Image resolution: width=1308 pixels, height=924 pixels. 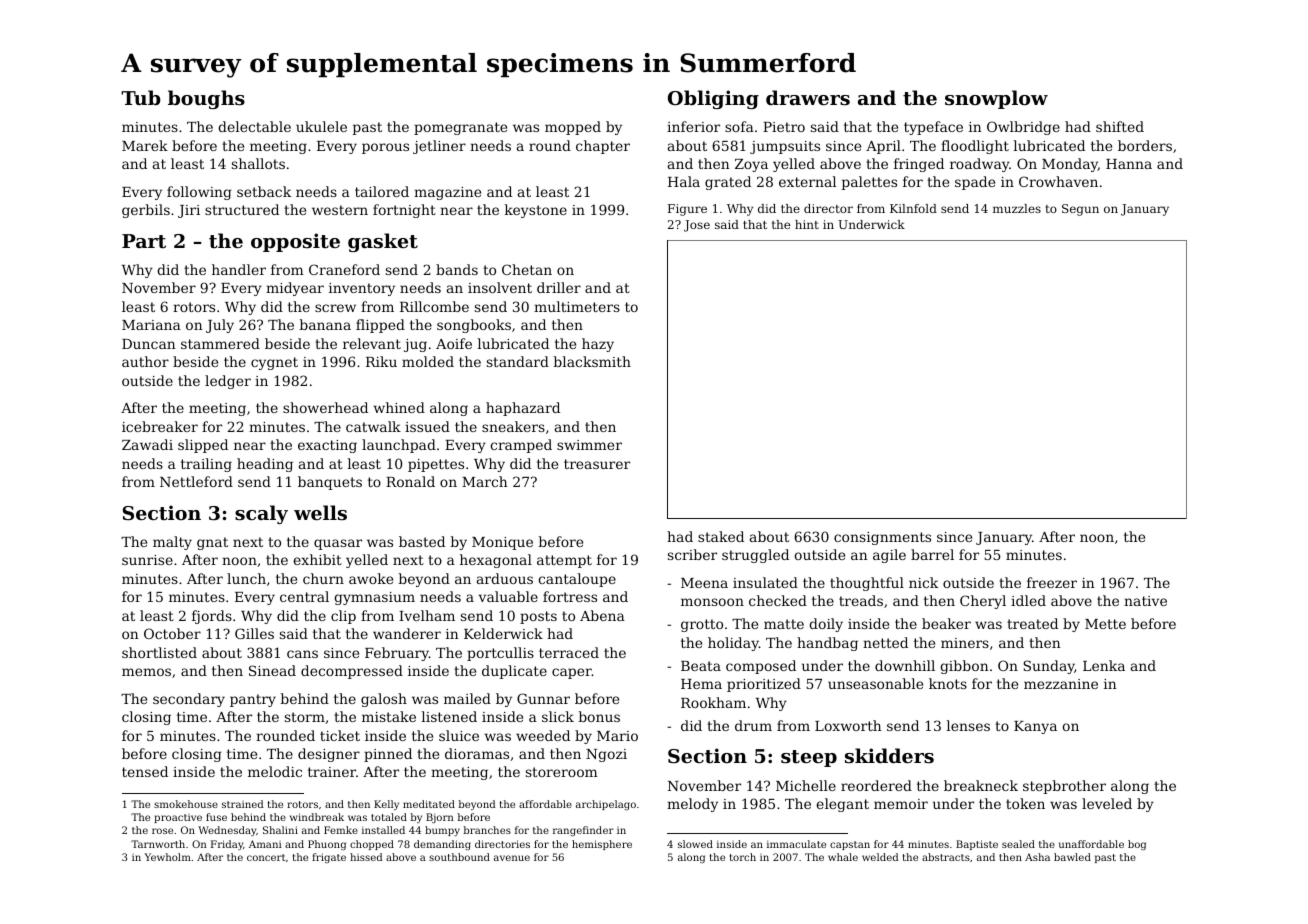 I want to click on hazy, so click(x=598, y=345).
